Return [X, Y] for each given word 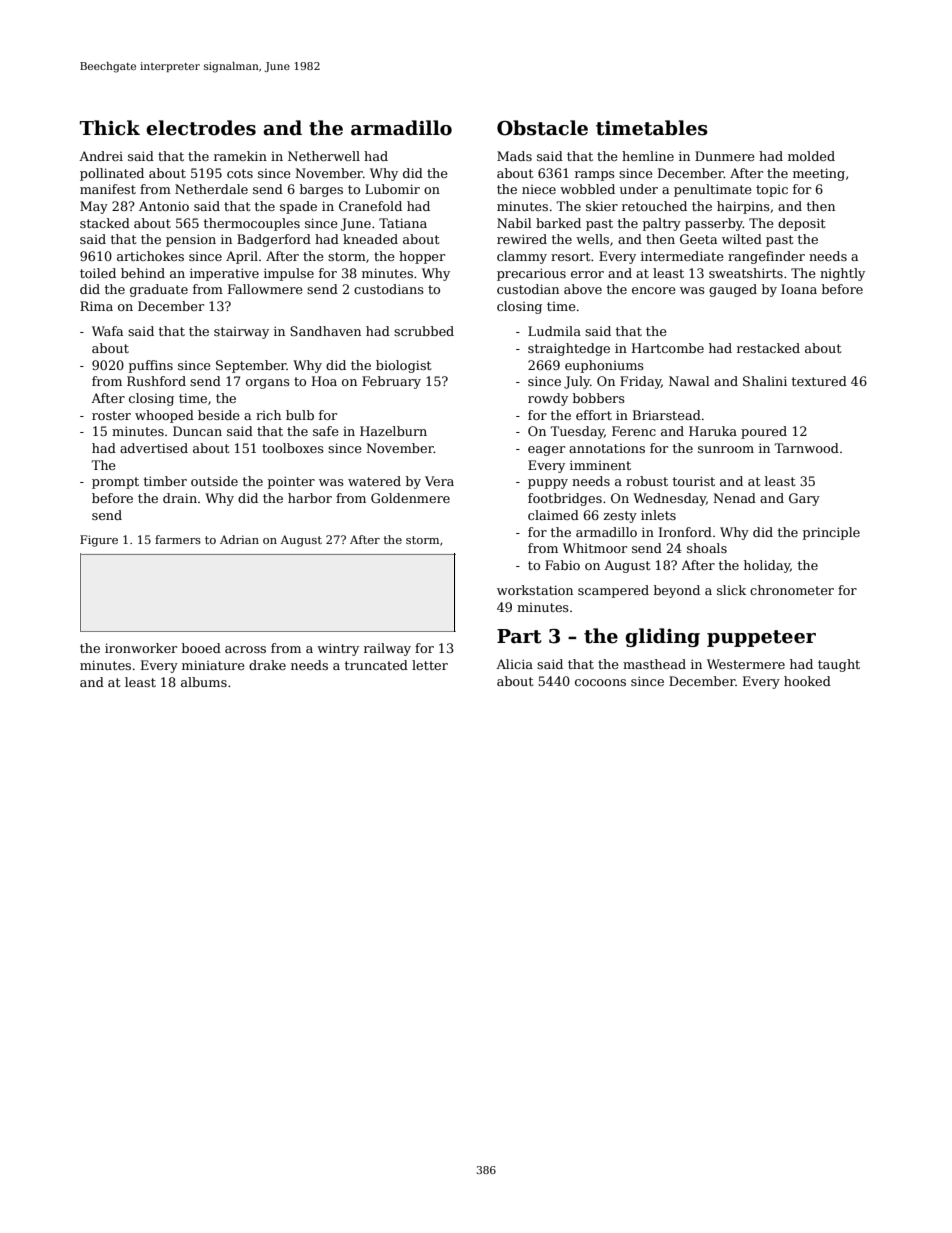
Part [519, 636]
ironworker [141, 648]
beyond [677, 591]
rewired [522, 239]
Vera [439, 481]
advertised [154, 448]
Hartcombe [668, 348]
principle [831, 533]
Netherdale [211, 189]
